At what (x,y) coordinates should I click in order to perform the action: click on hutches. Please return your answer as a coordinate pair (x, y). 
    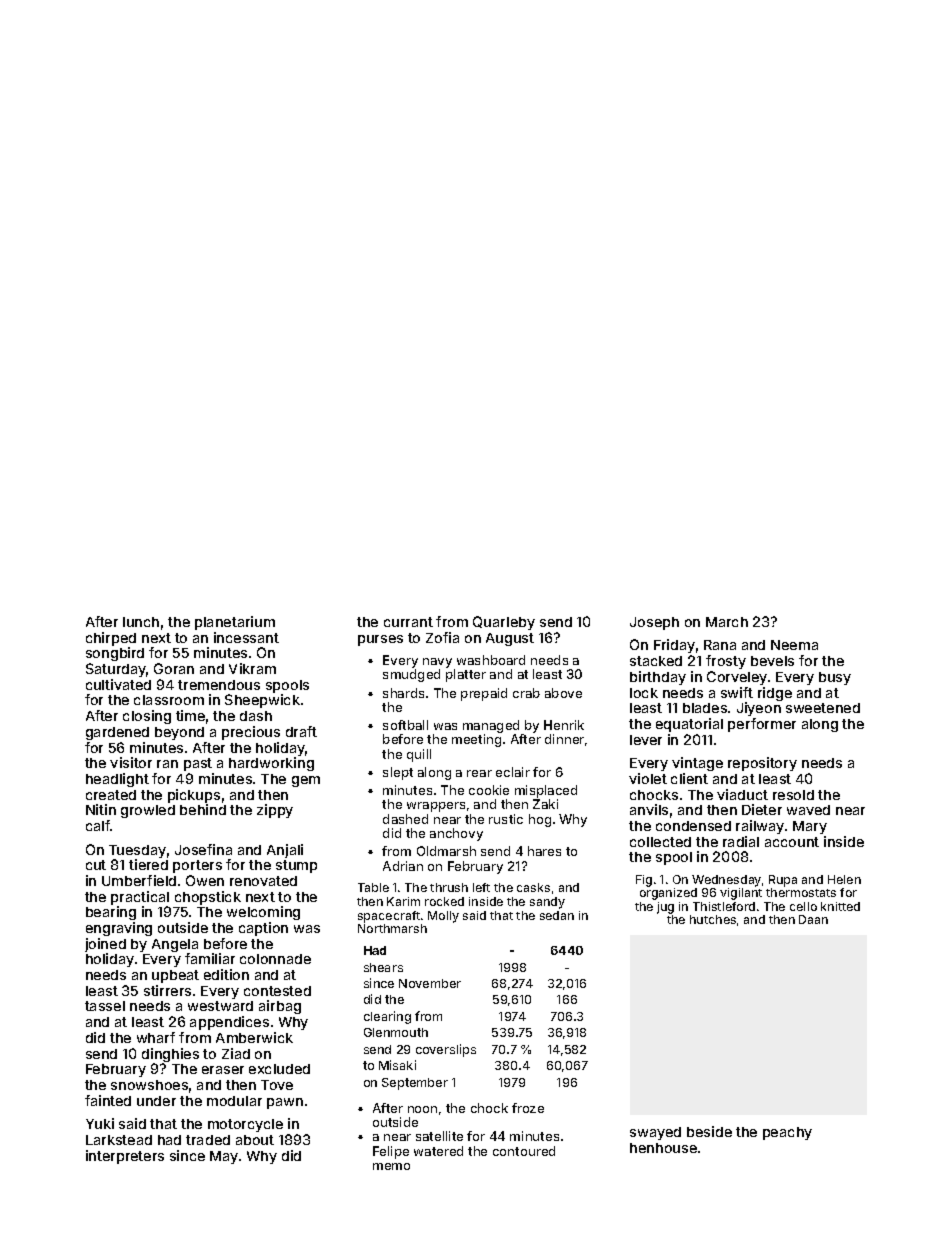
    Looking at the image, I should click on (713, 919).
